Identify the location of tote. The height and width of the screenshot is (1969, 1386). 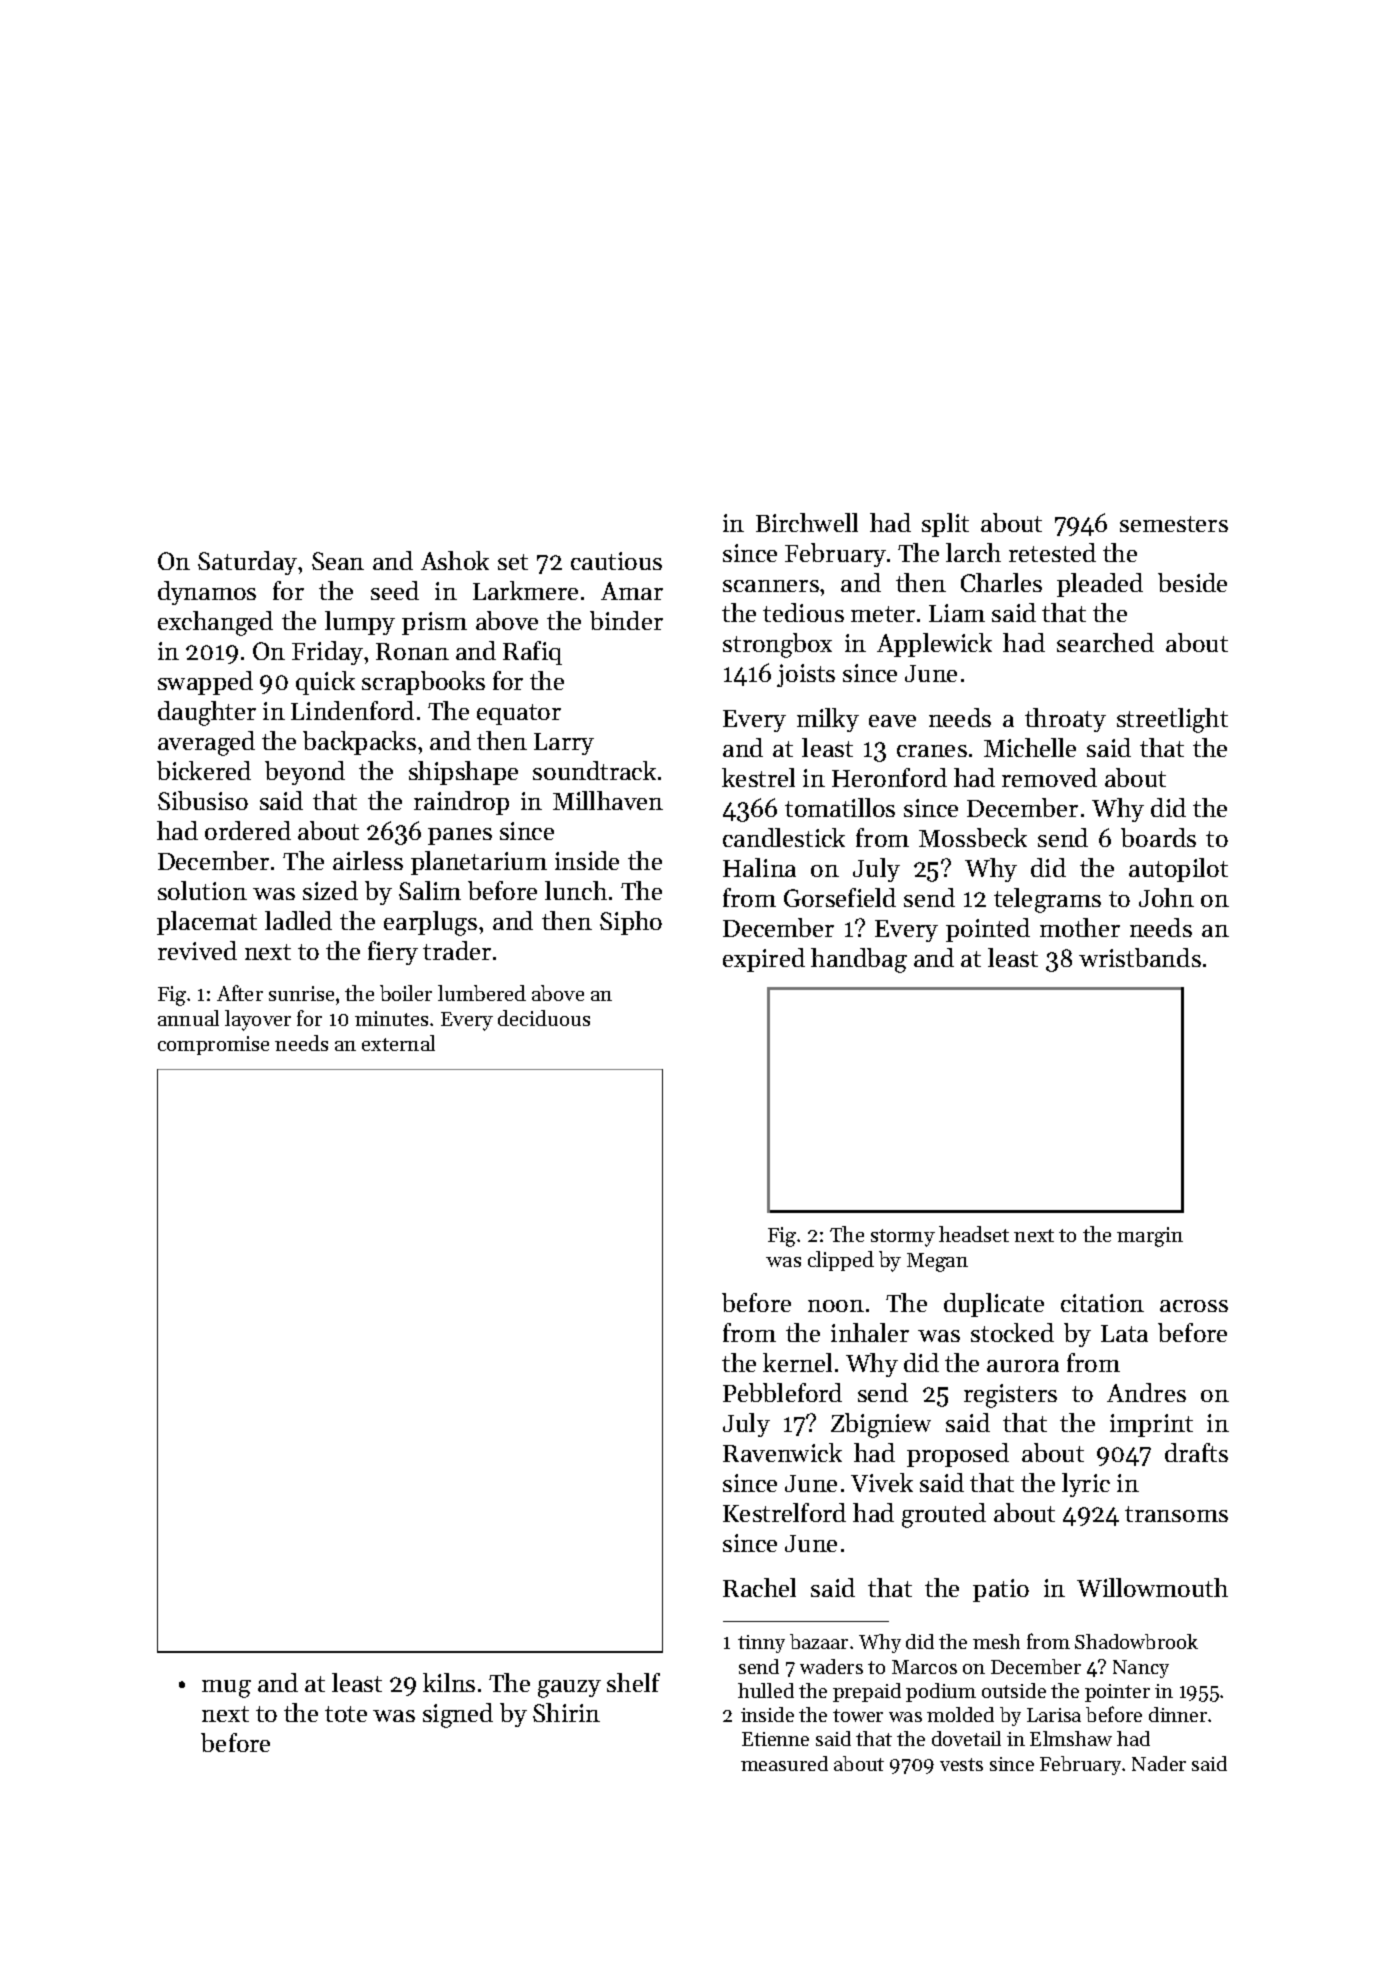
(346, 1714).
